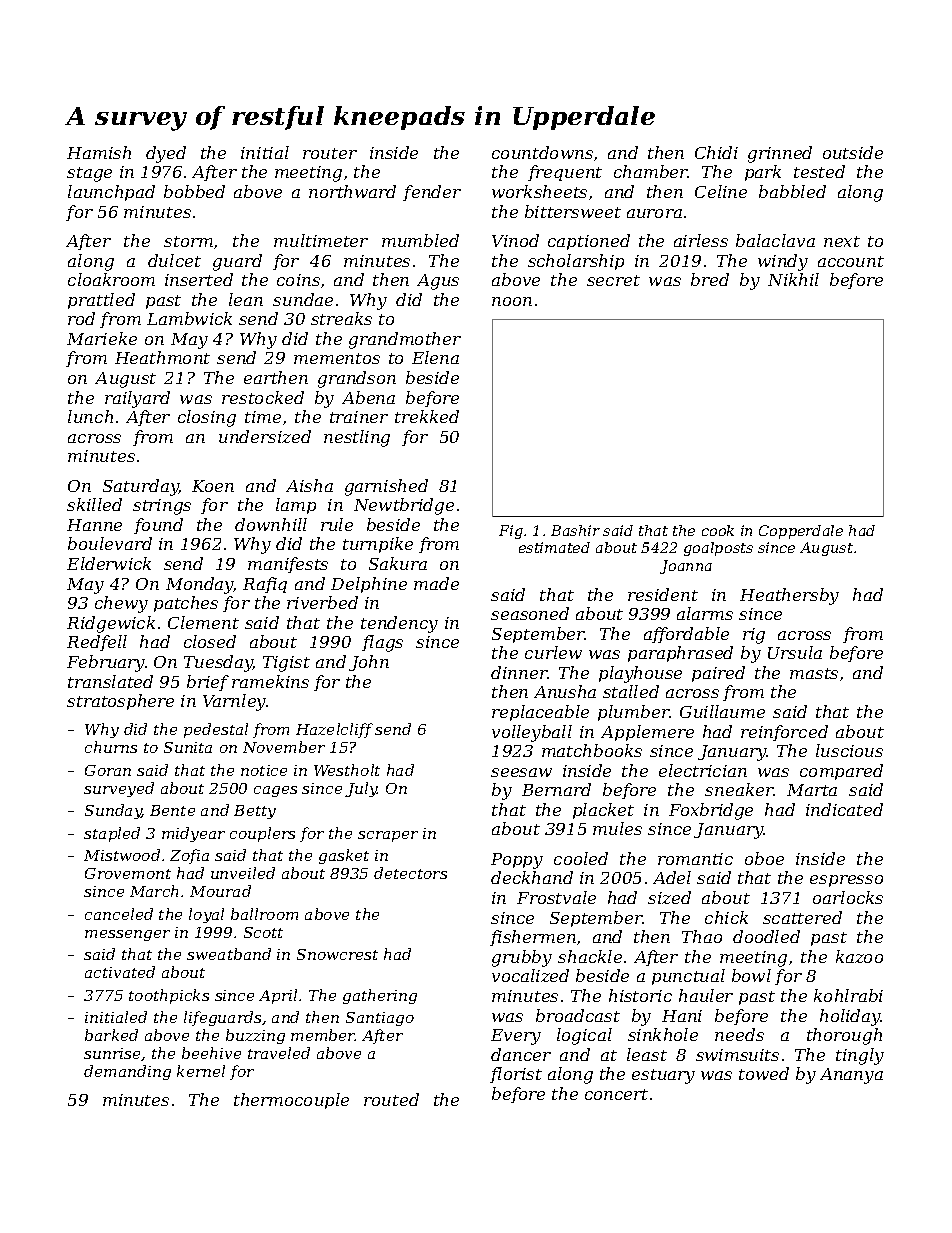 Image resolution: width=952 pixels, height=1233 pixels. What do you see at coordinates (298, 280) in the document?
I see `coins` at bounding box center [298, 280].
